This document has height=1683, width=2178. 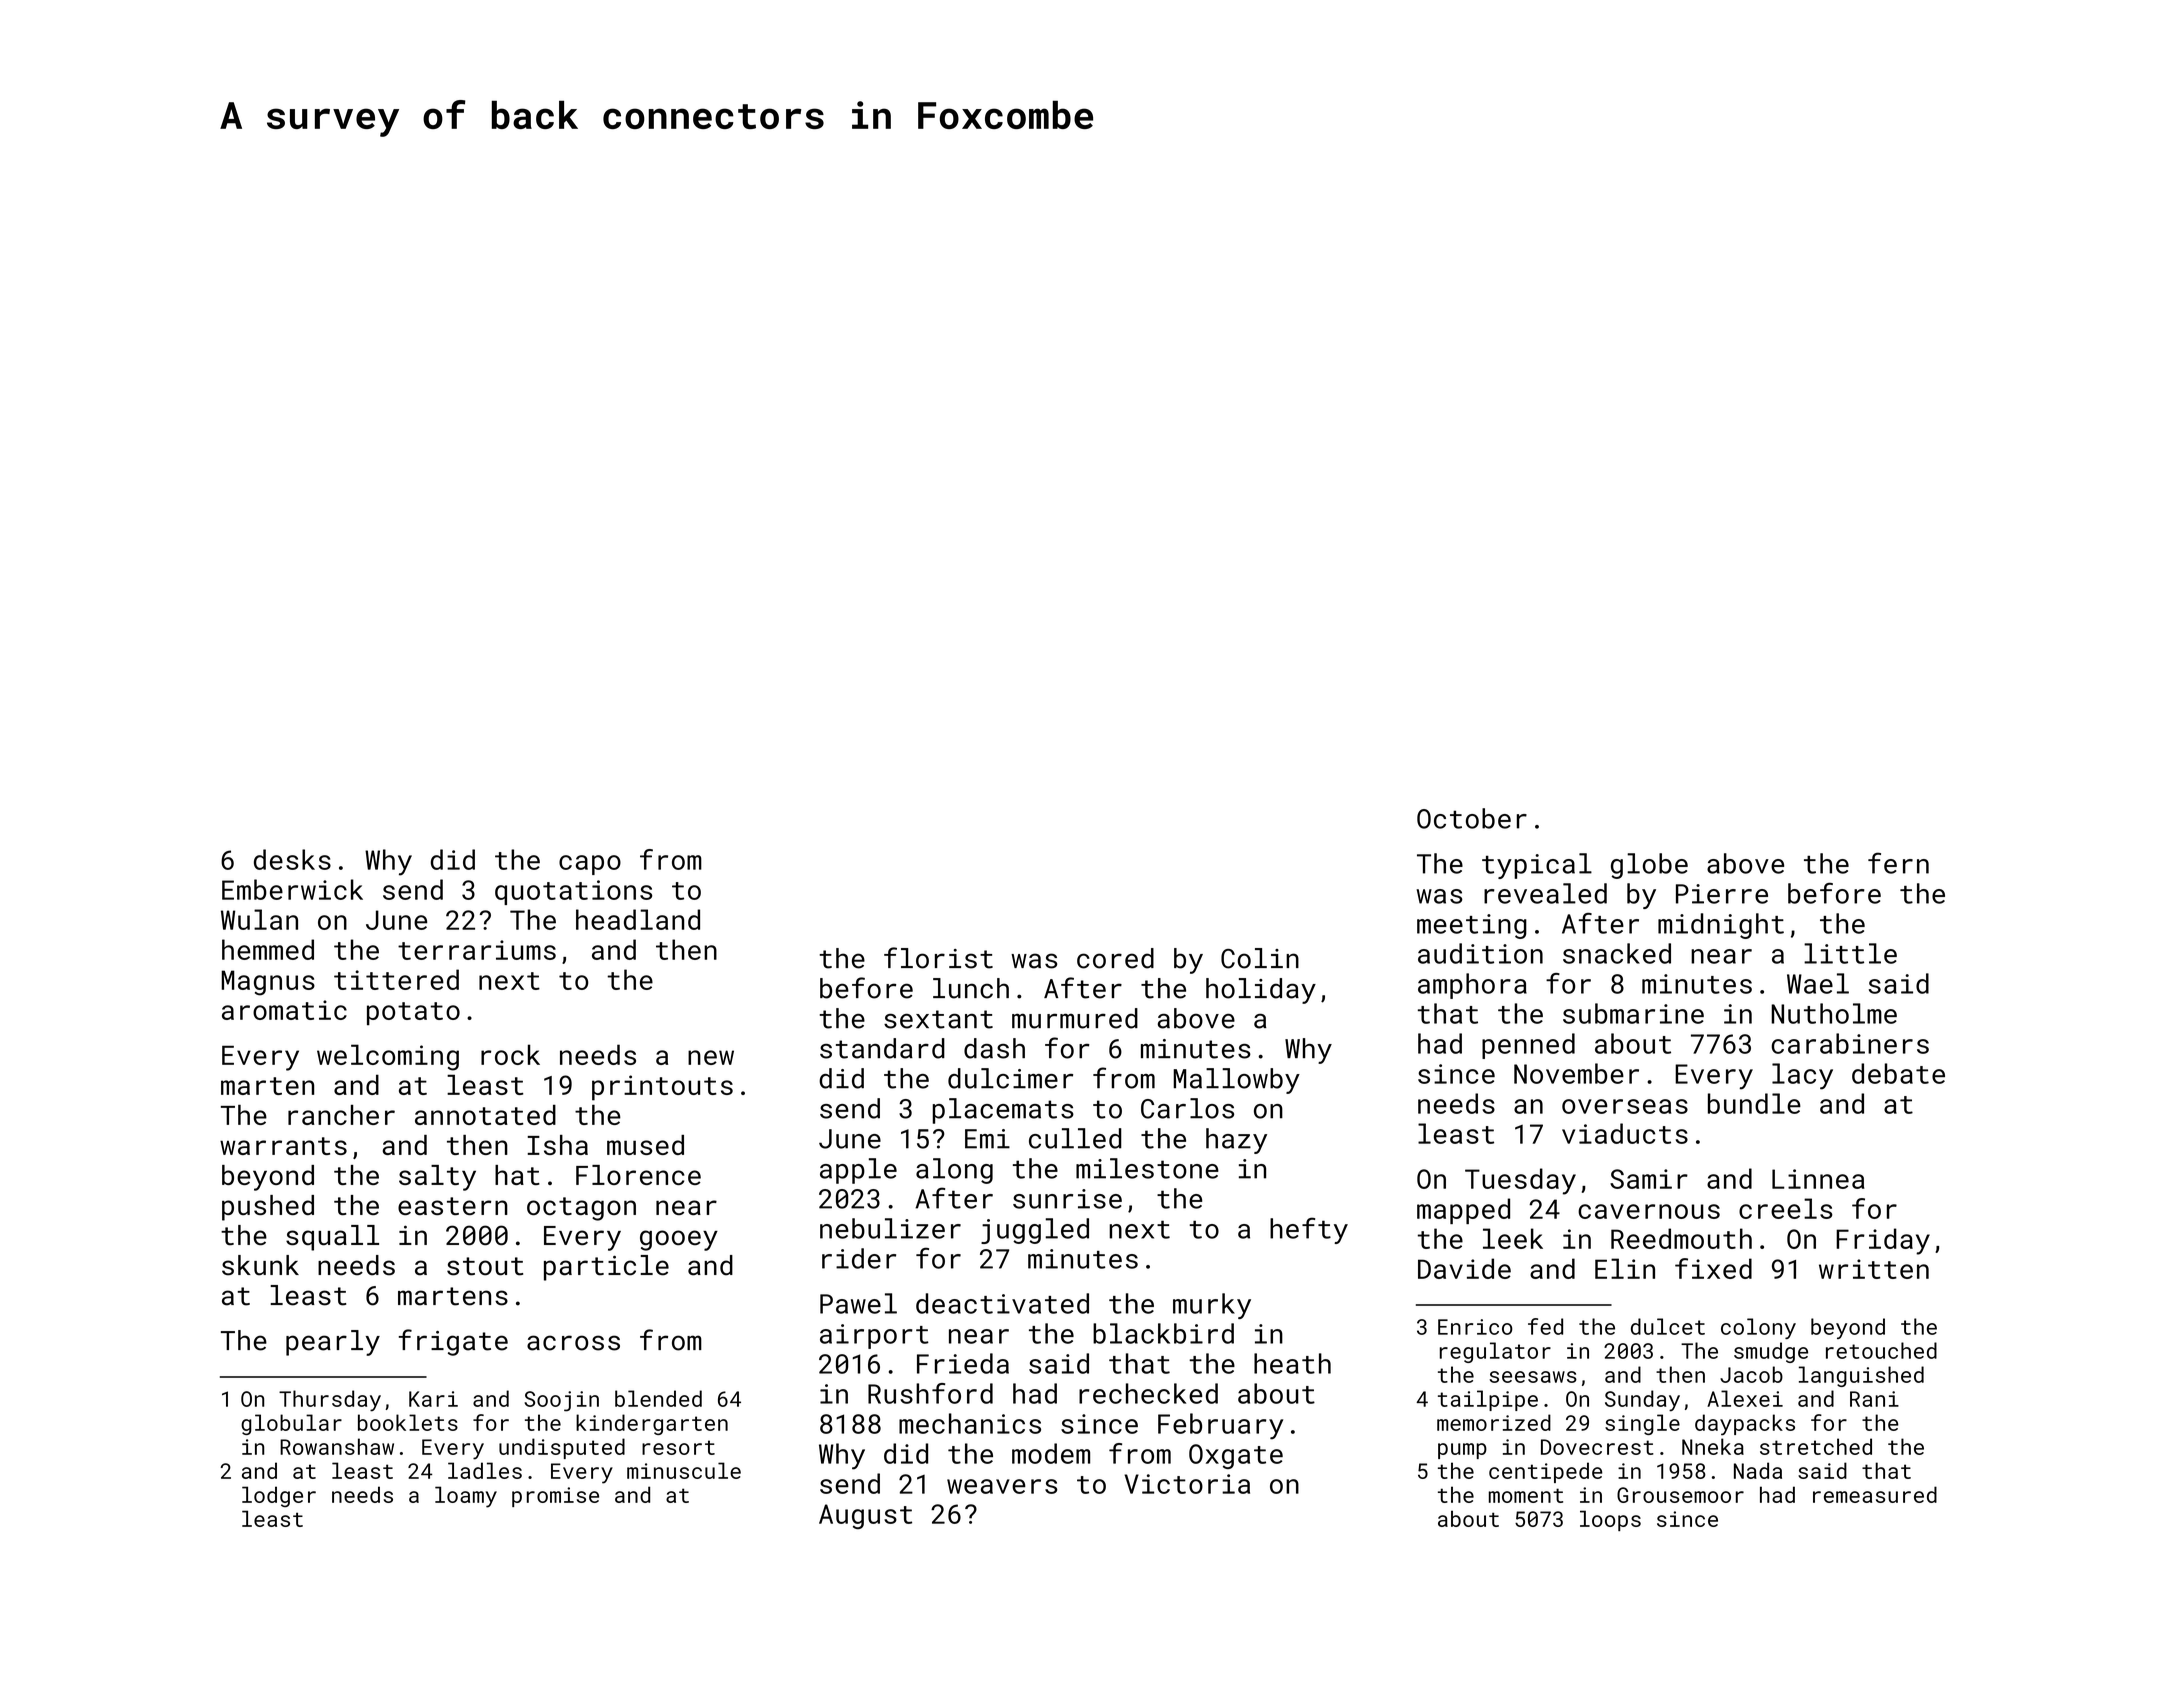 I want to click on pearly, so click(x=333, y=1343).
